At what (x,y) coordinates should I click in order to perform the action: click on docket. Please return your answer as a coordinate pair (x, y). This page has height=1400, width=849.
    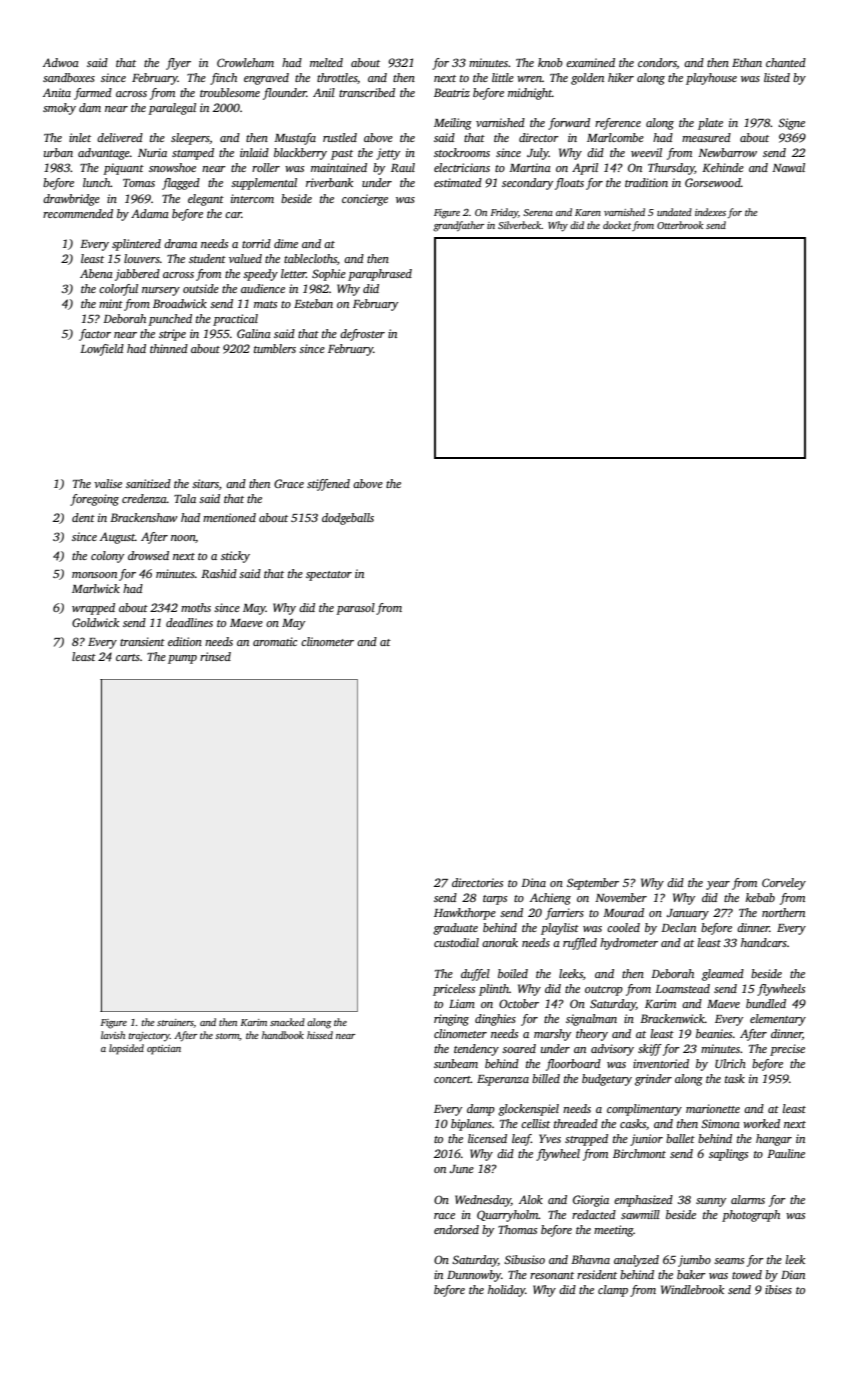
    Looking at the image, I should click on (617, 225).
